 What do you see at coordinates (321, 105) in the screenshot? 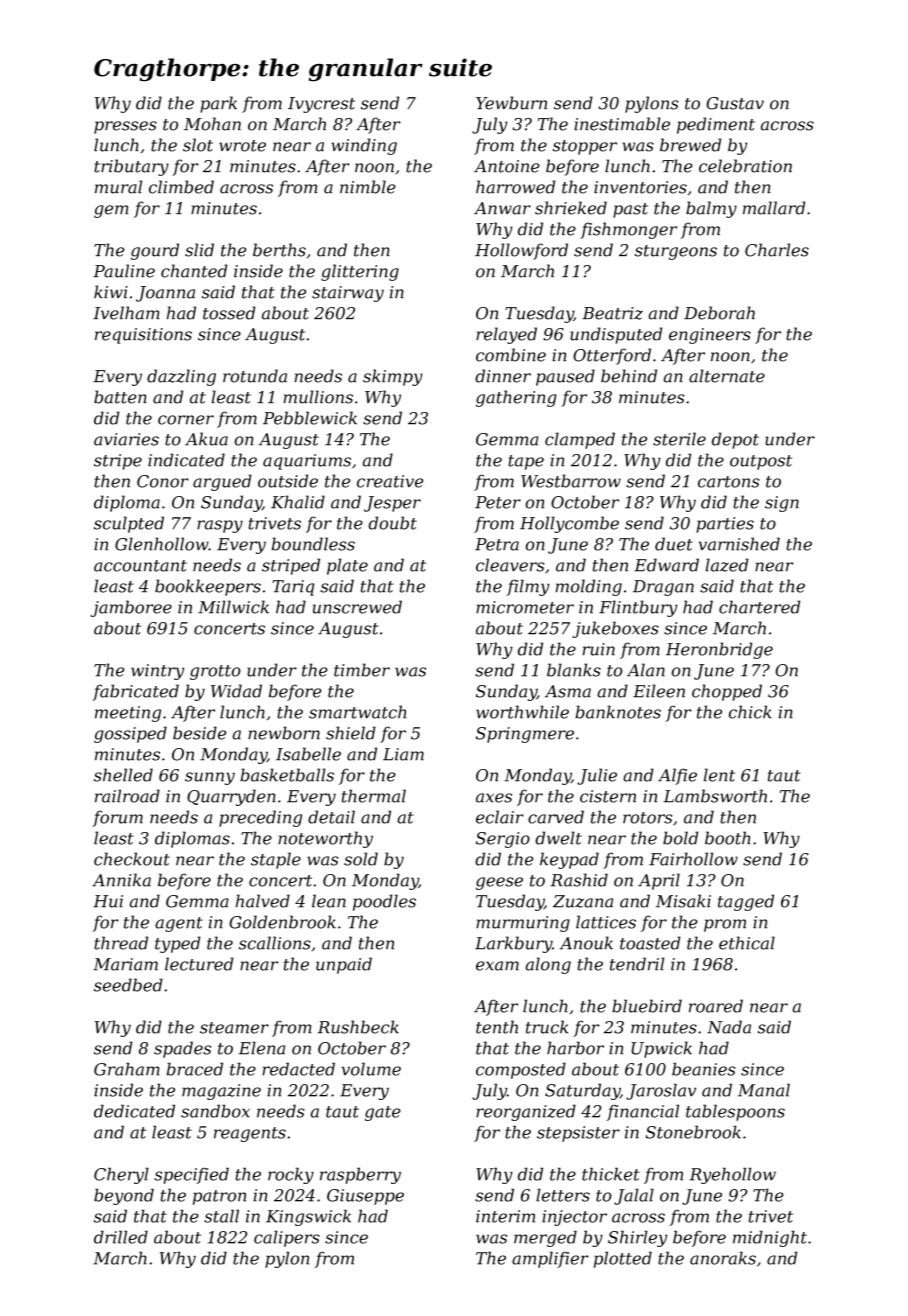
I see `Ivycrest` at bounding box center [321, 105].
